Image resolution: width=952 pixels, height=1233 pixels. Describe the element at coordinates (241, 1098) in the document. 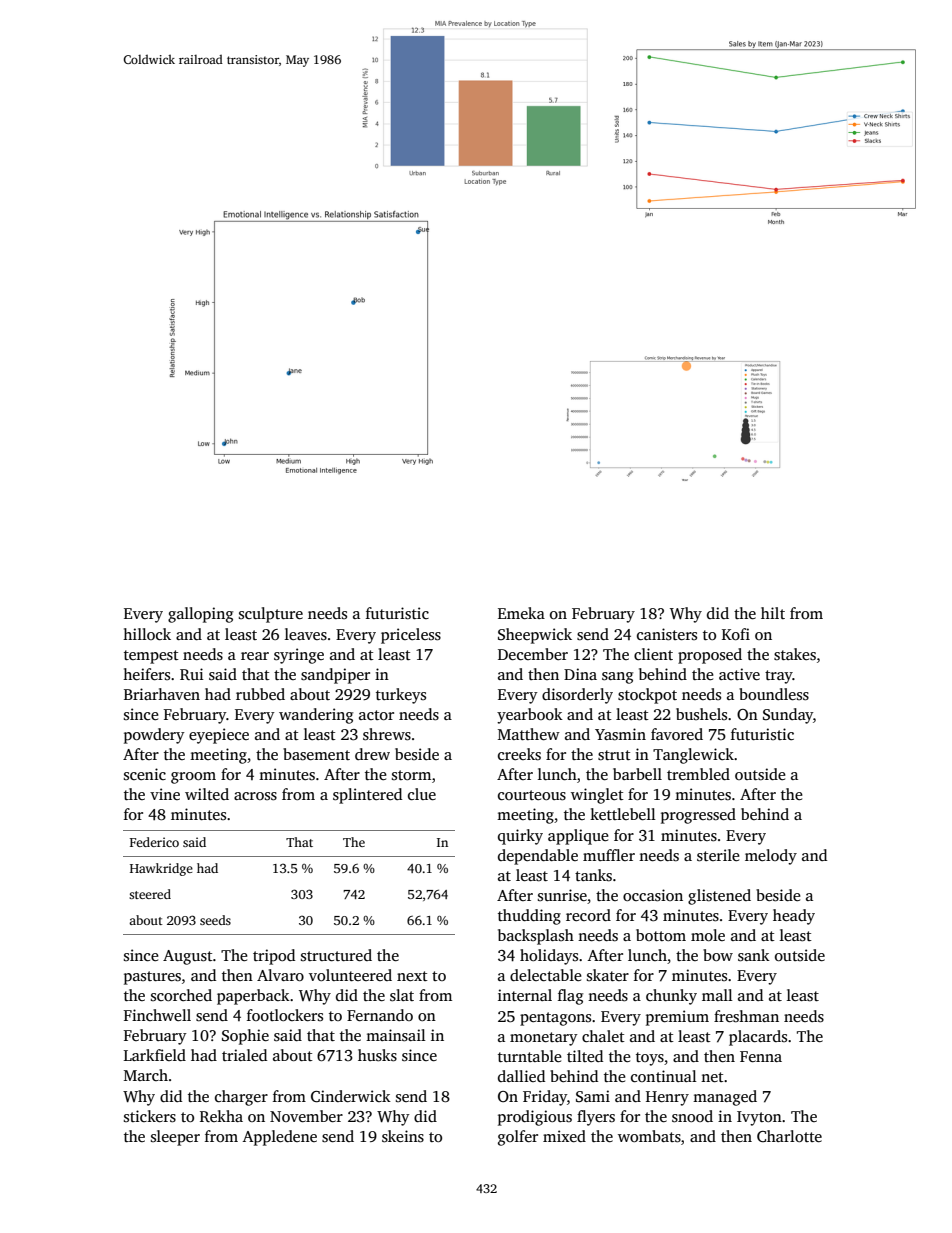

I see `charger` at that location.
